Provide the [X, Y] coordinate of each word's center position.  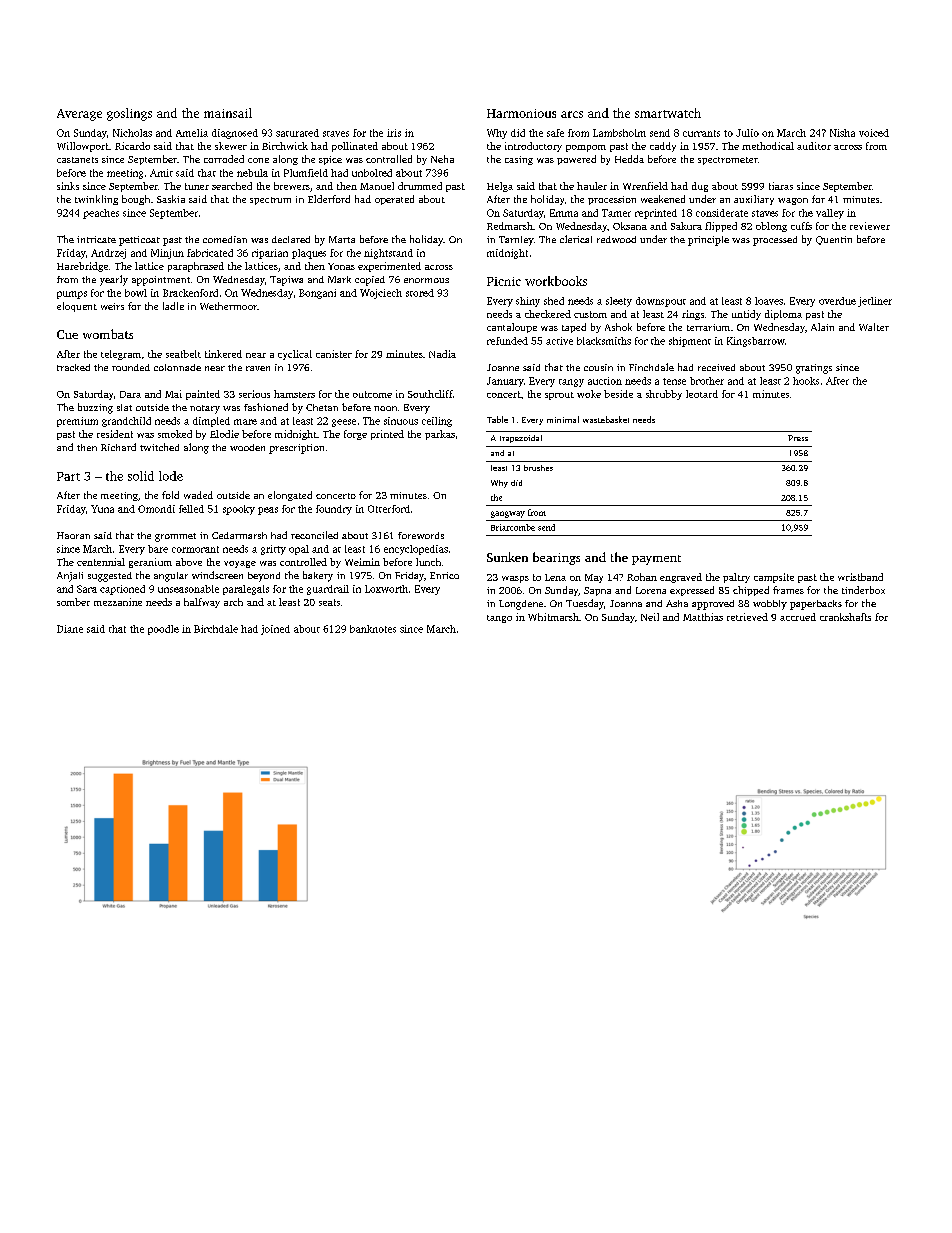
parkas [440, 435]
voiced [874, 133]
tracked [73, 367]
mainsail [228, 113]
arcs [572, 114]
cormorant [195, 549]
